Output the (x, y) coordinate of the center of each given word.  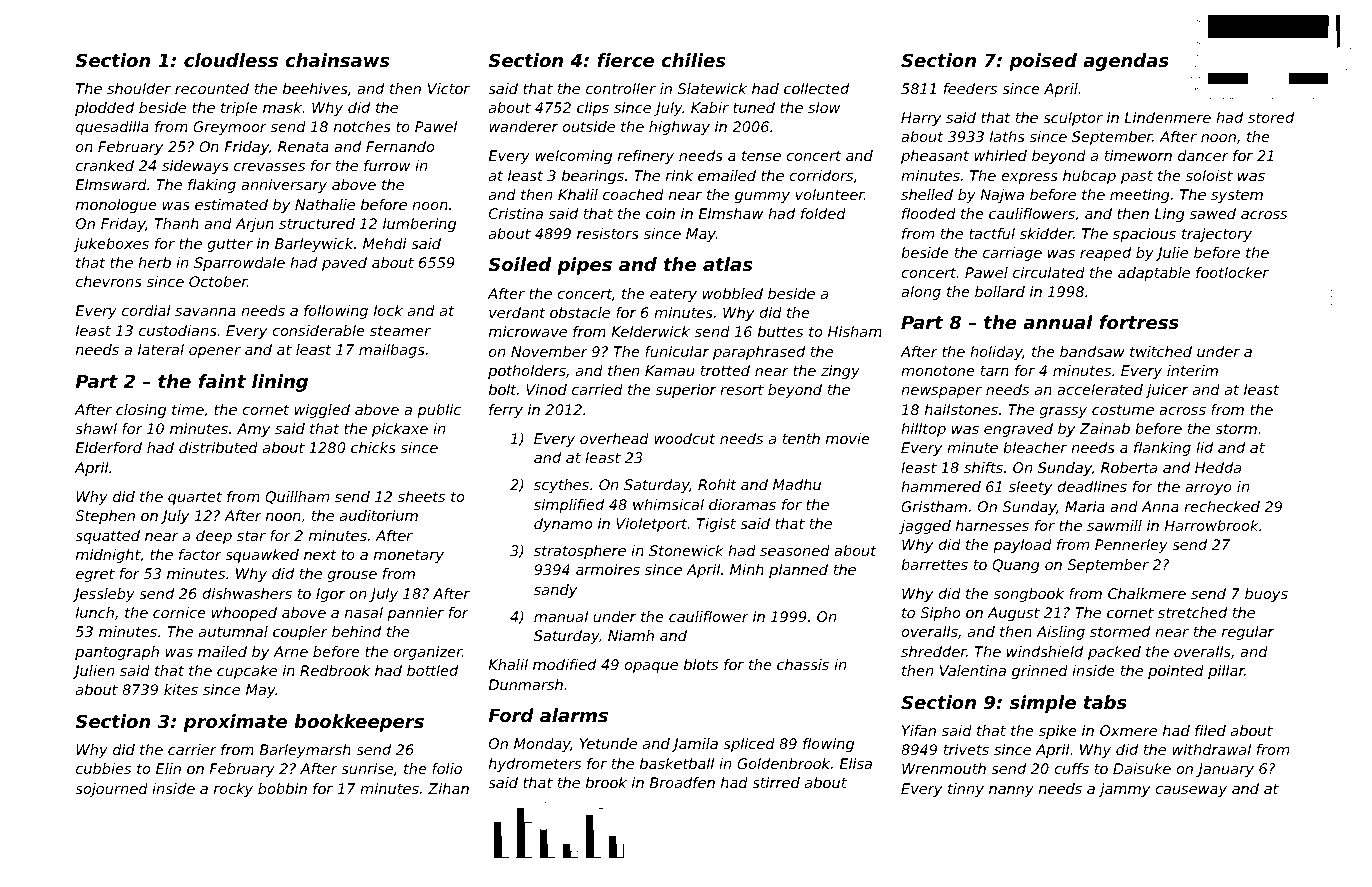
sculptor (1073, 119)
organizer (428, 653)
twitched (1161, 351)
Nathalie (325, 204)
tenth (801, 438)
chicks (373, 447)
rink (679, 175)
